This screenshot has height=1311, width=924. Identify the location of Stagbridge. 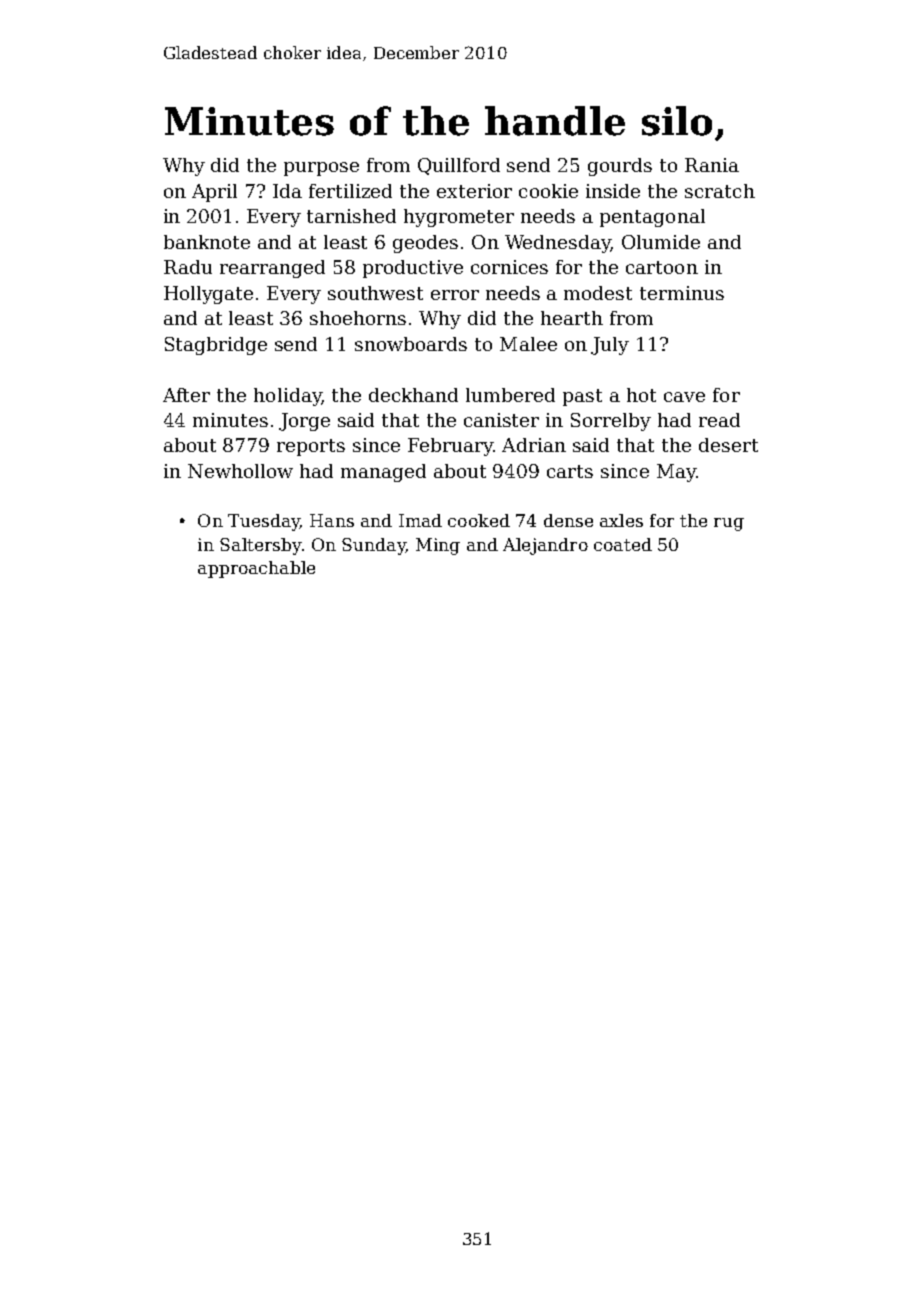
(216, 346).
